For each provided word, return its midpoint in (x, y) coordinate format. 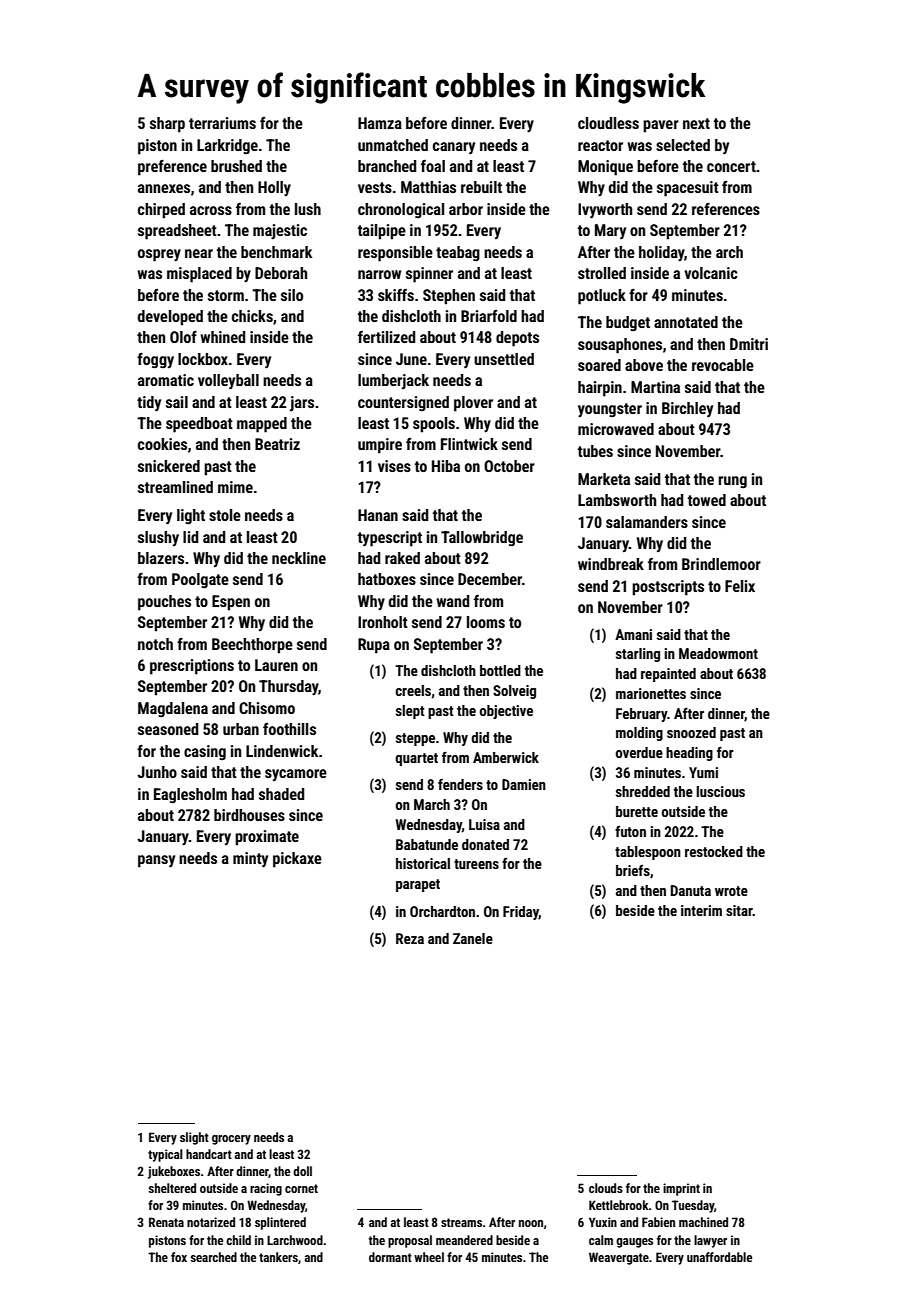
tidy (149, 403)
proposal (410, 1241)
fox (179, 1257)
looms (486, 622)
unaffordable (719, 1257)
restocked (714, 851)
